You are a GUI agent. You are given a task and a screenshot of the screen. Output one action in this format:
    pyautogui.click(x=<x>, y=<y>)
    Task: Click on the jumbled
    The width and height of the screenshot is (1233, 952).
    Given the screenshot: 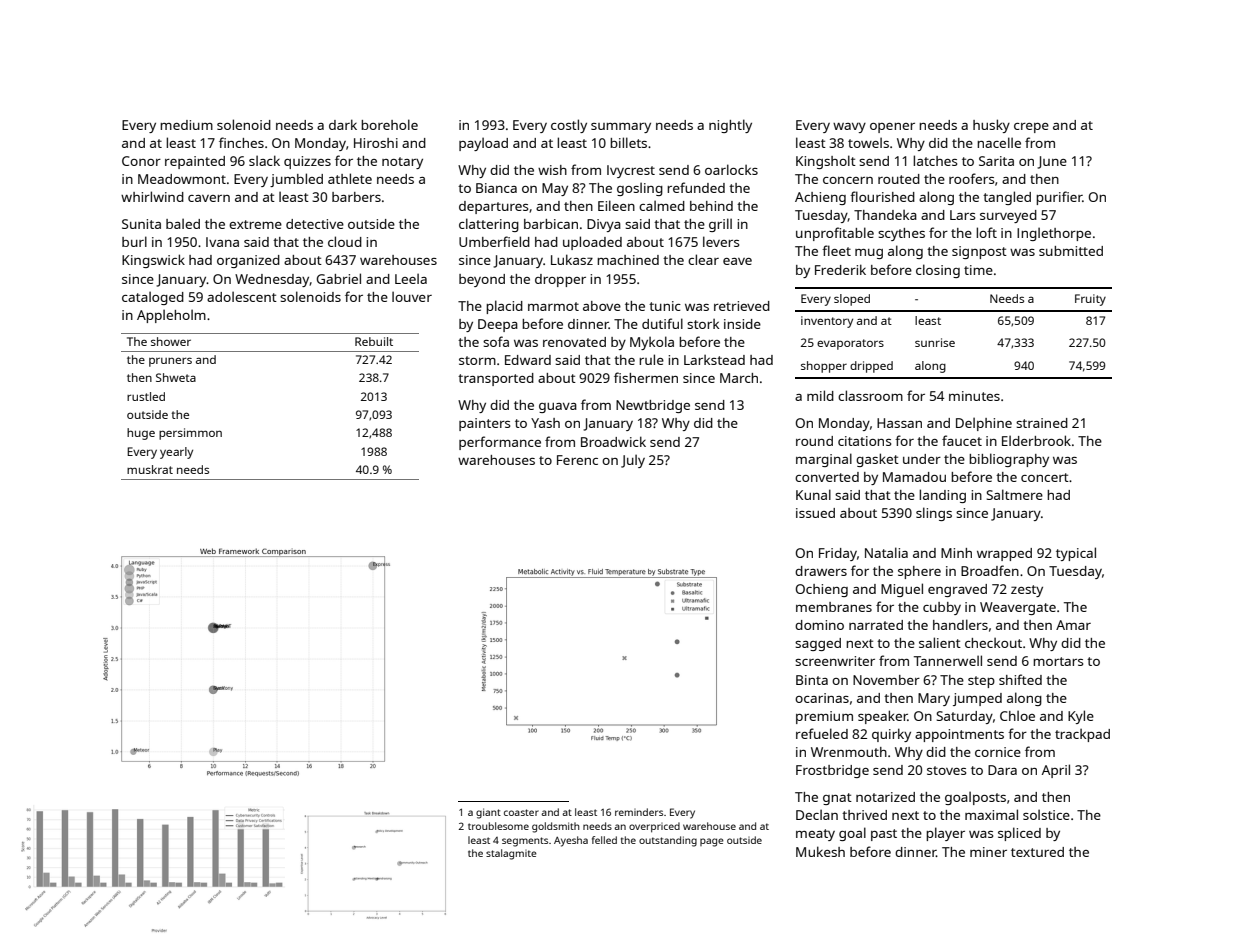 What is the action you would take?
    pyautogui.click(x=296, y=180)
